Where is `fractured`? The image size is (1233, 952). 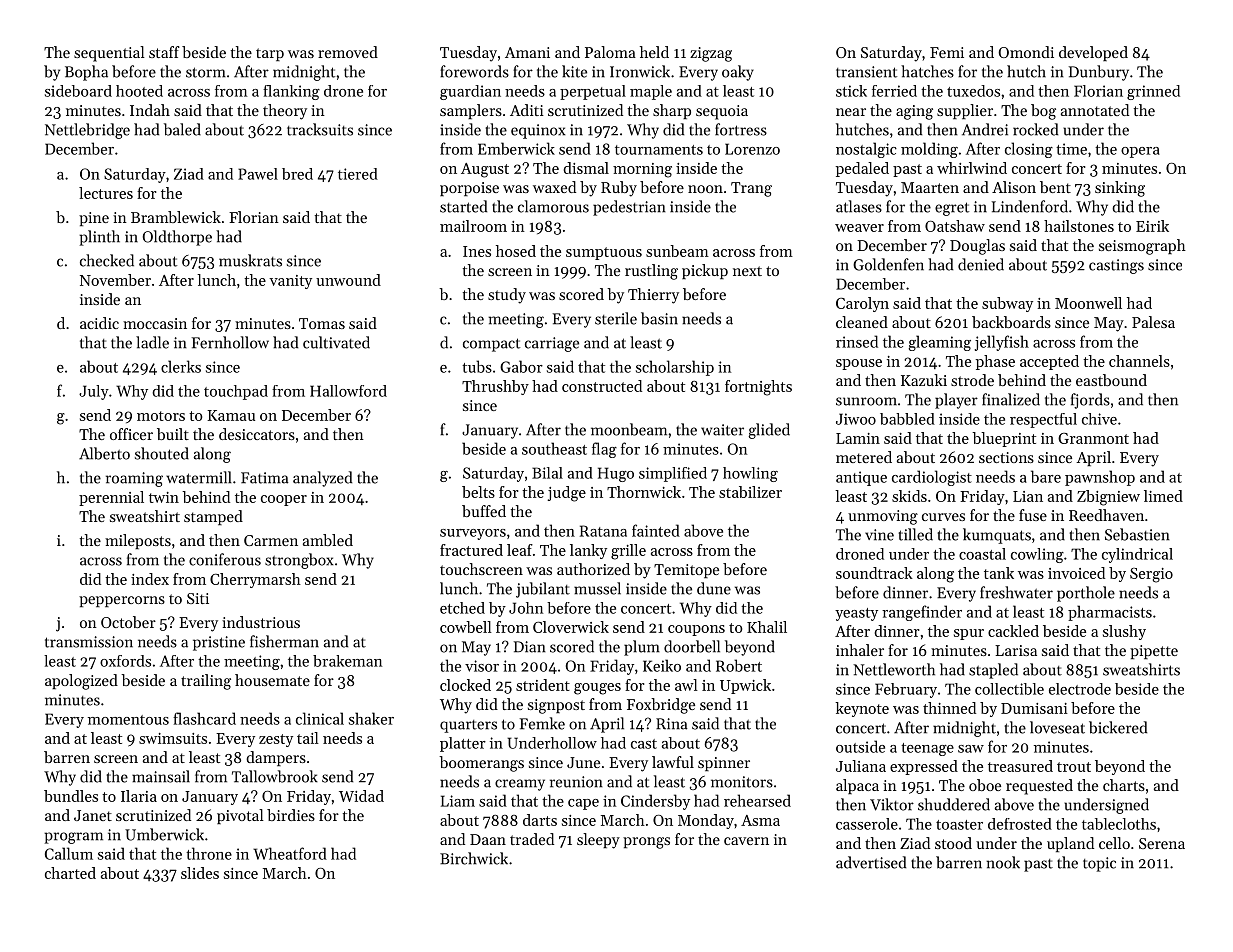 fractured is located at coordinates (471, 550).
